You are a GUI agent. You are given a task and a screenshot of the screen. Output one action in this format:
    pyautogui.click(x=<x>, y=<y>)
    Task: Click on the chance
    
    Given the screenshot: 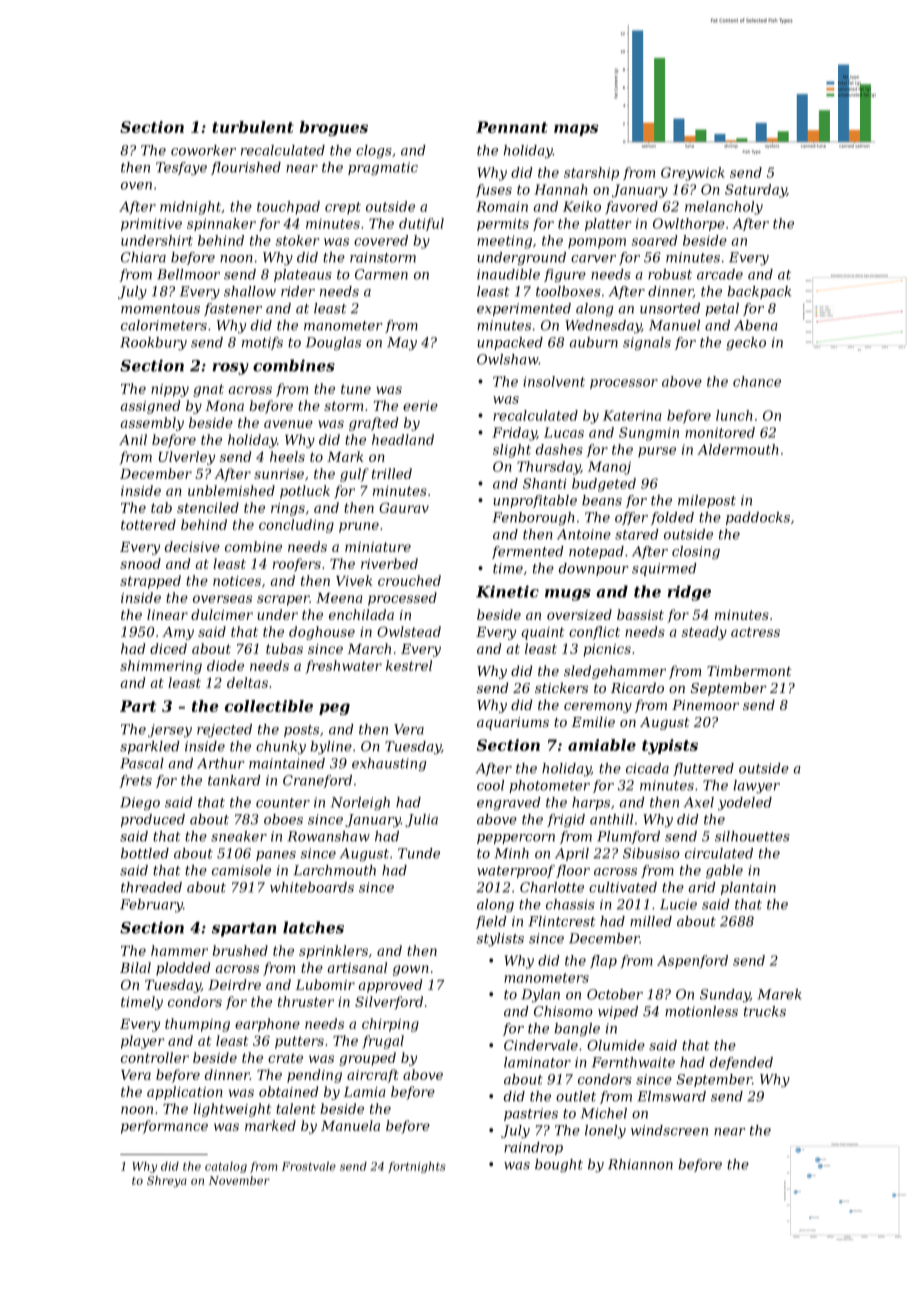 What is the action you would take?
    pyautogui.click(x=757, y=381)
